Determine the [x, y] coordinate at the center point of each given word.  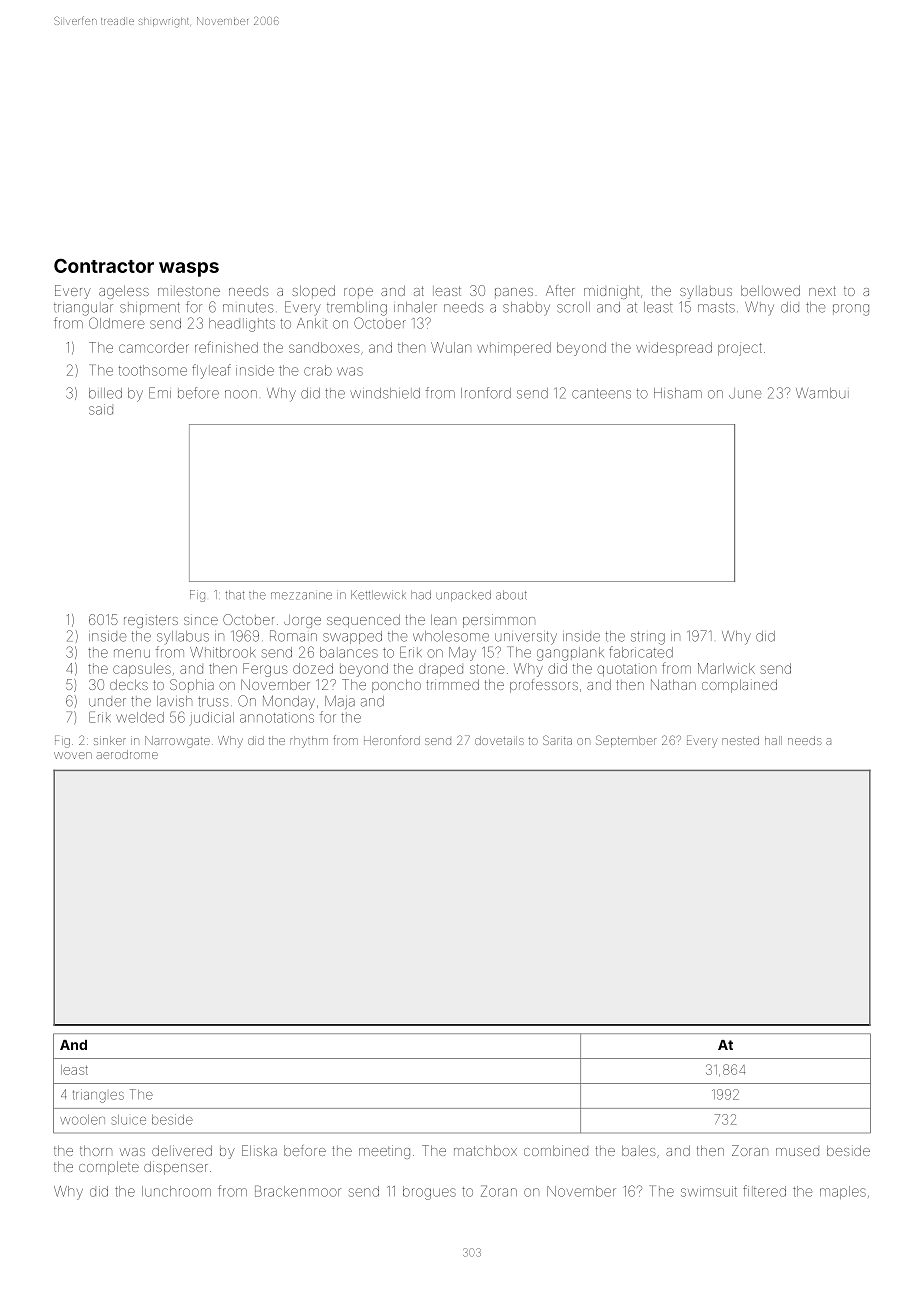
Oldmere [116, 323]
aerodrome [127, 754]
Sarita [557, 740]
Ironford [486, 393]
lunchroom [176, 1191]
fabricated [641, 652]
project [740, 349]
